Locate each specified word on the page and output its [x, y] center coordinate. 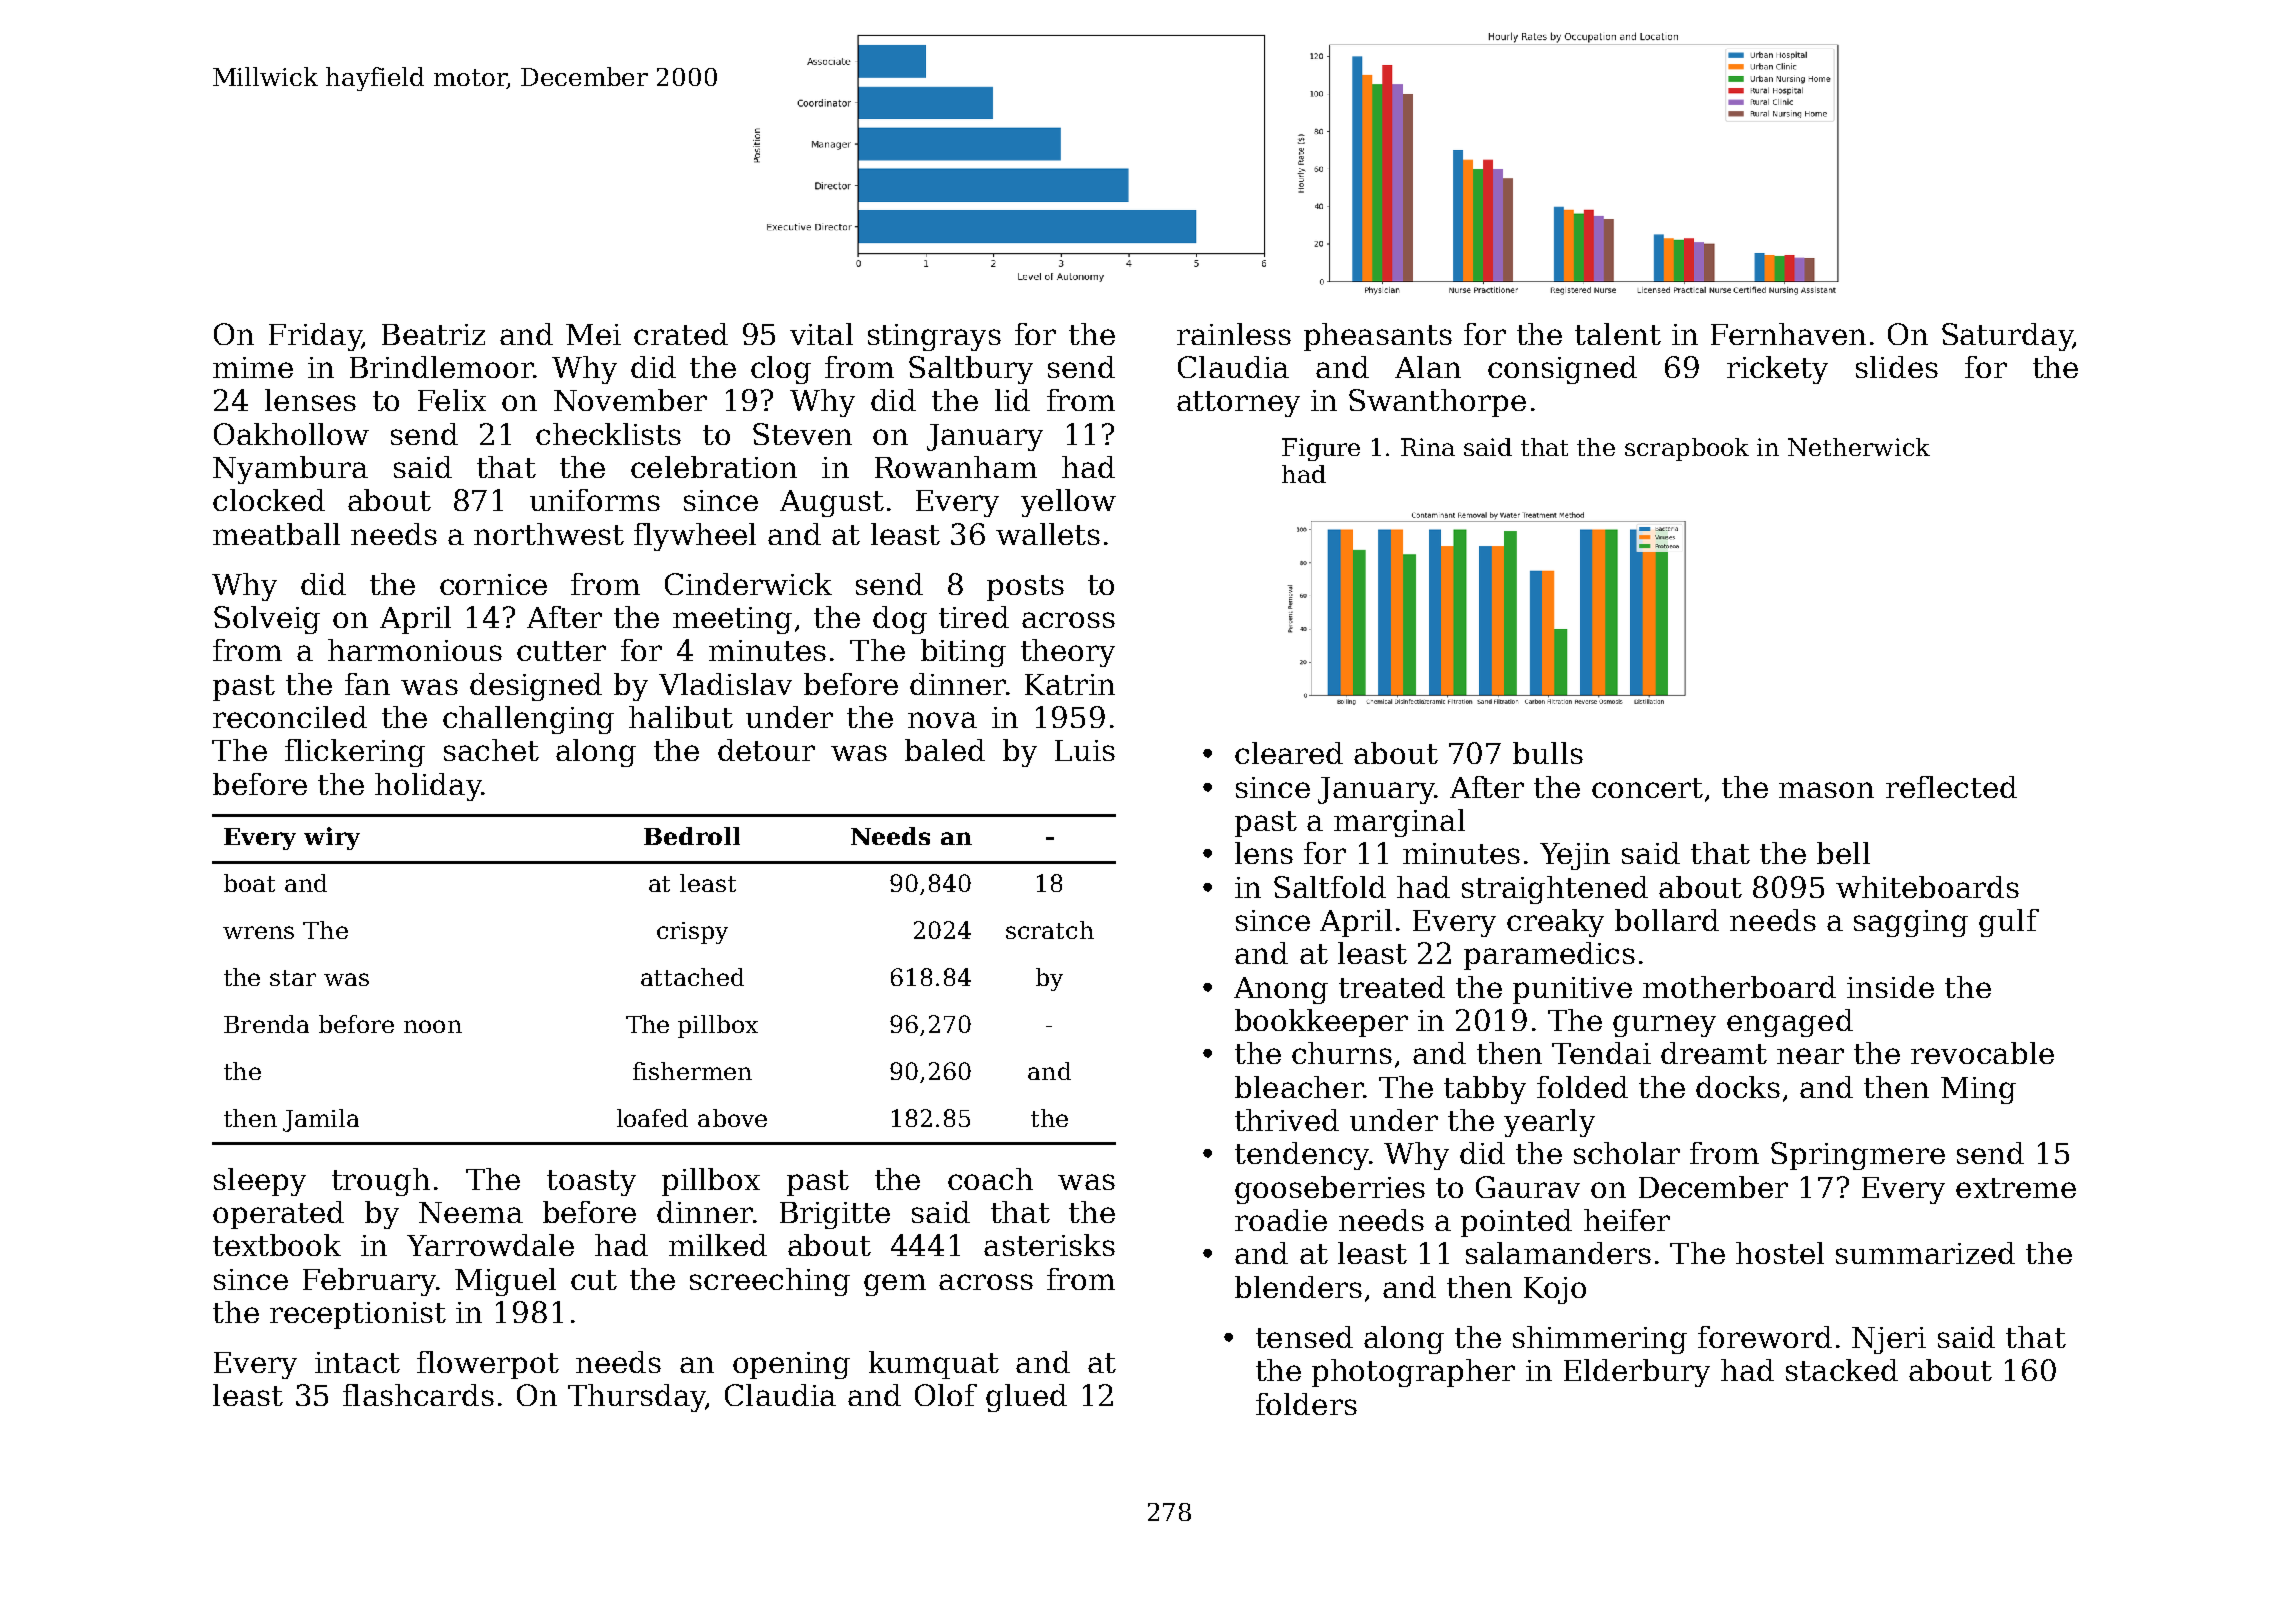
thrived [1287, 1120]
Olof [946, 1395]
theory [1068, 653]
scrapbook [1687, 449]
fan [367, 684]
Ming [1978, 1090]
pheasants [1378, 337]
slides [1897, 367]
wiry [332, 838]
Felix [452, 400]
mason [1826, 790]
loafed [652, 1118]
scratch [1050, 930]
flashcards [418, 1395]
